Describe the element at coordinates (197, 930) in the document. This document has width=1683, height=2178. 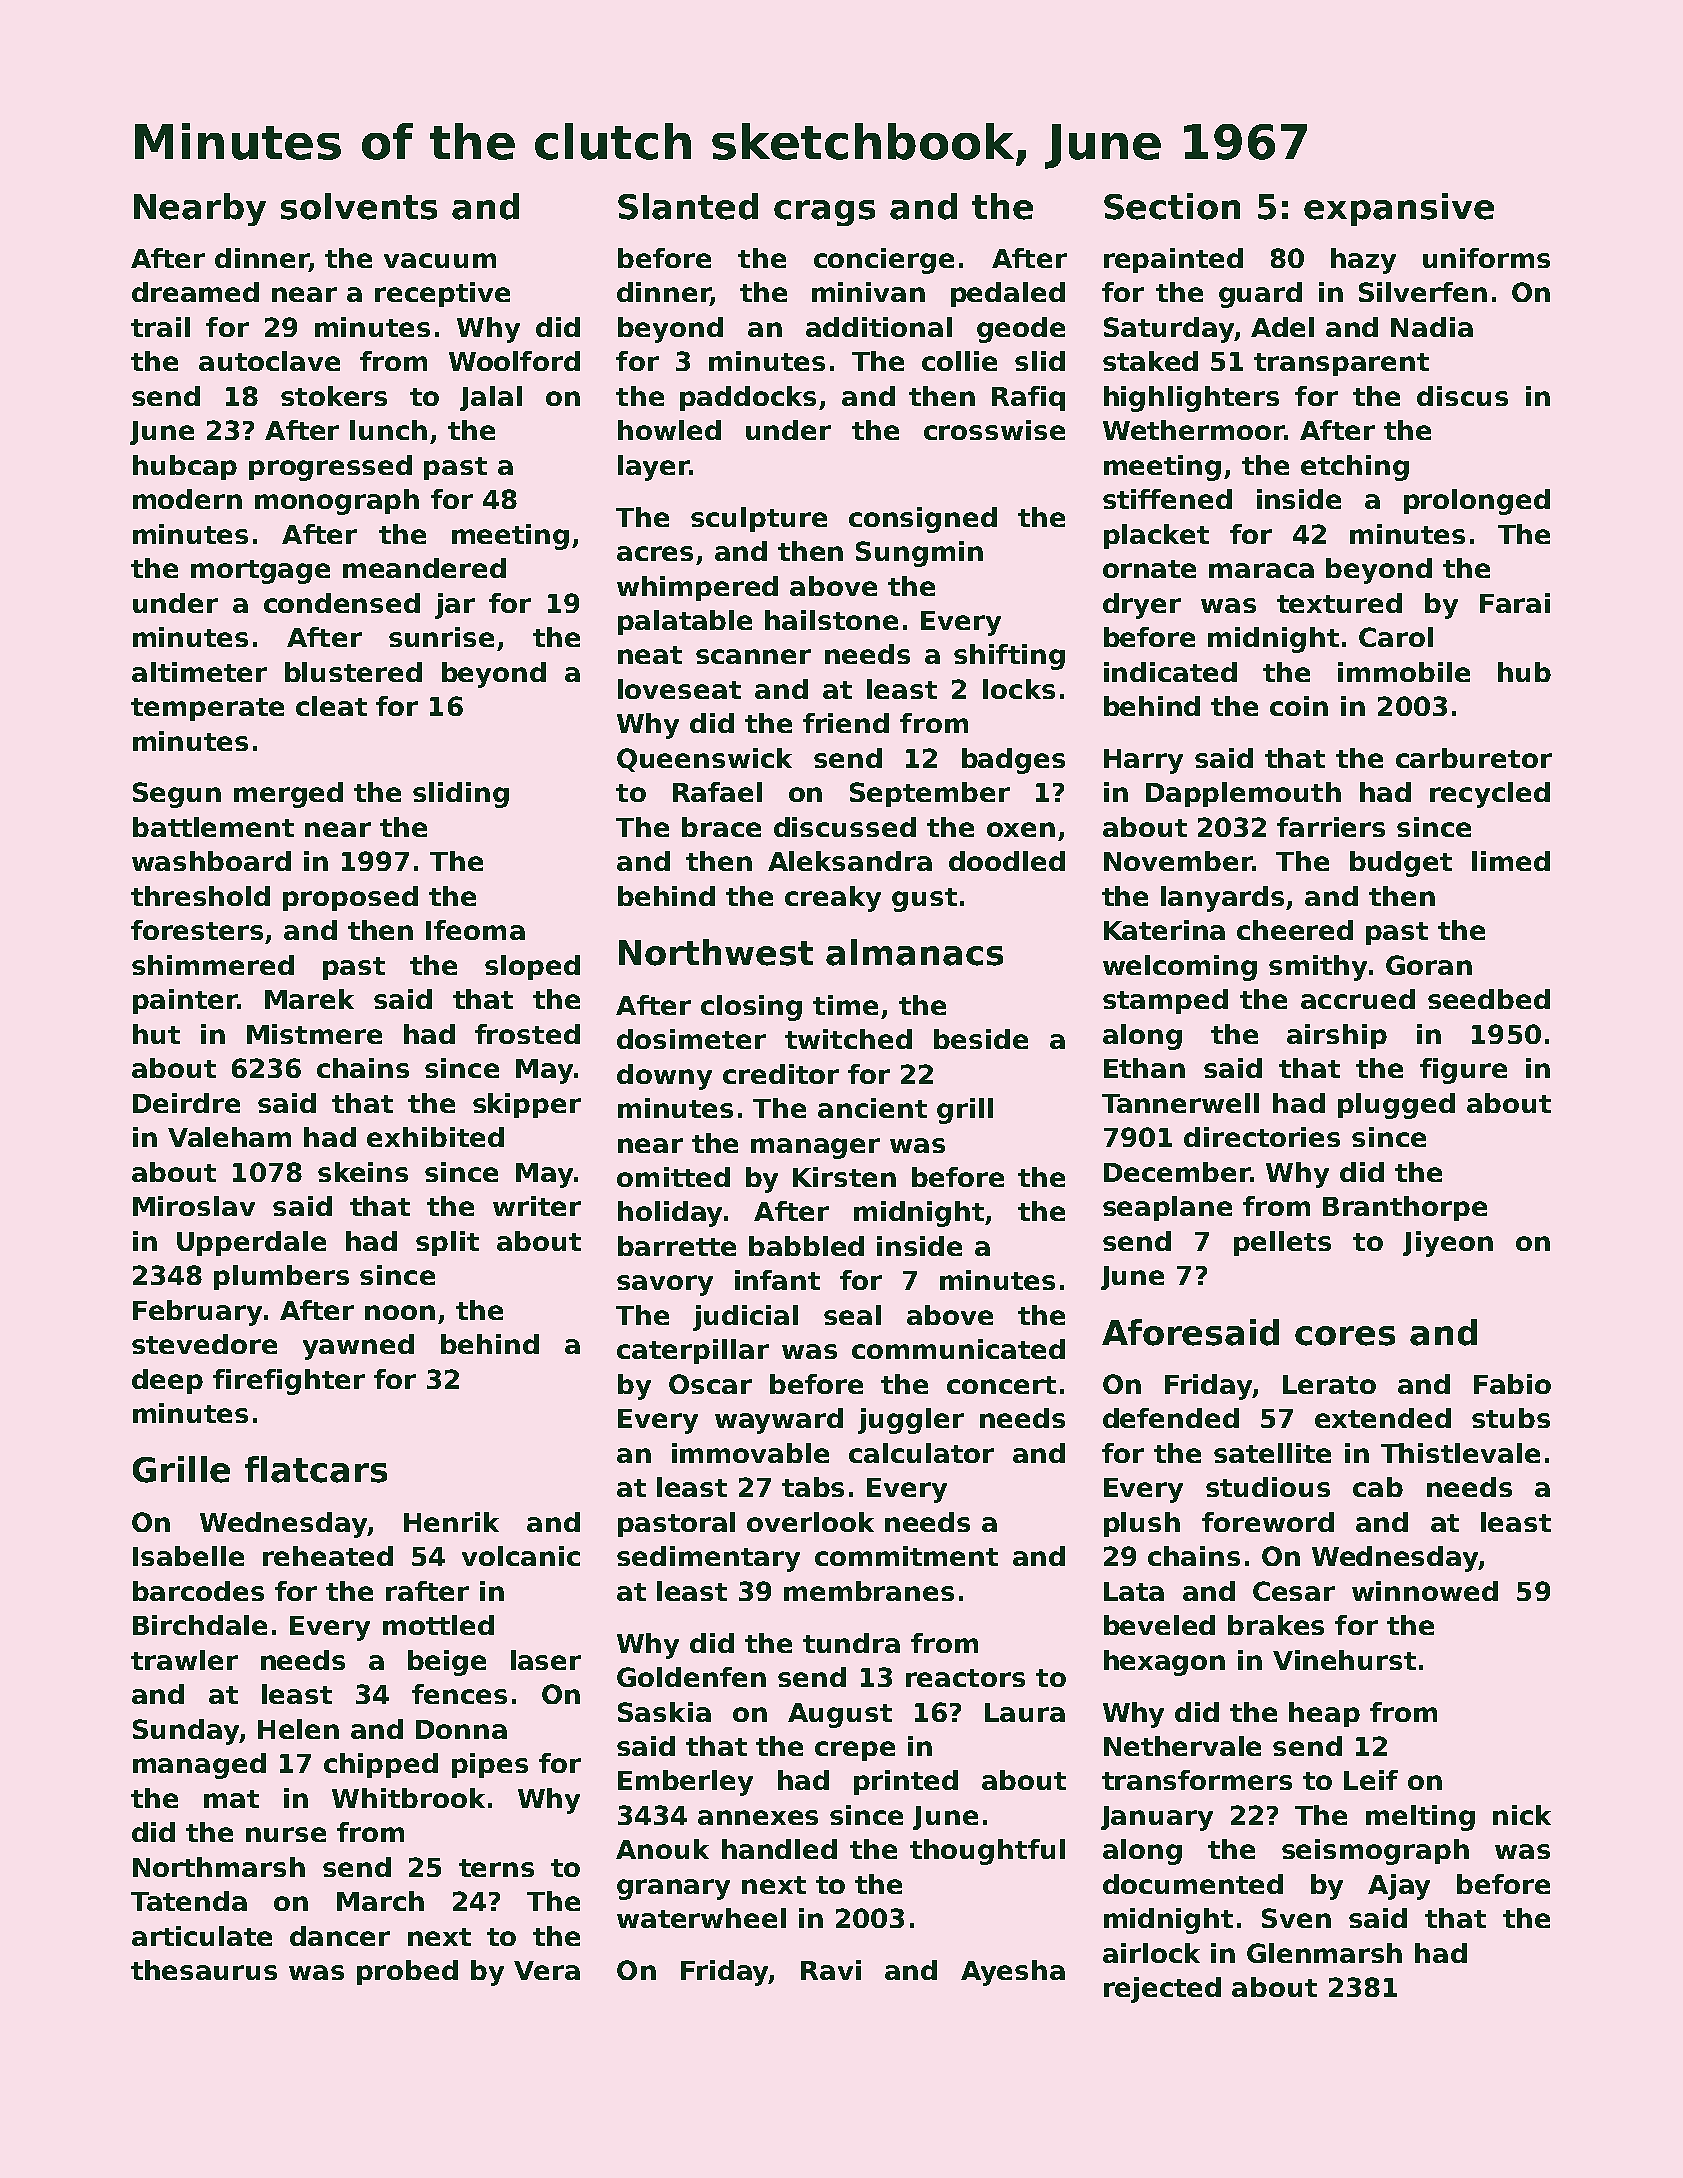
I see `foresters` at that location.
